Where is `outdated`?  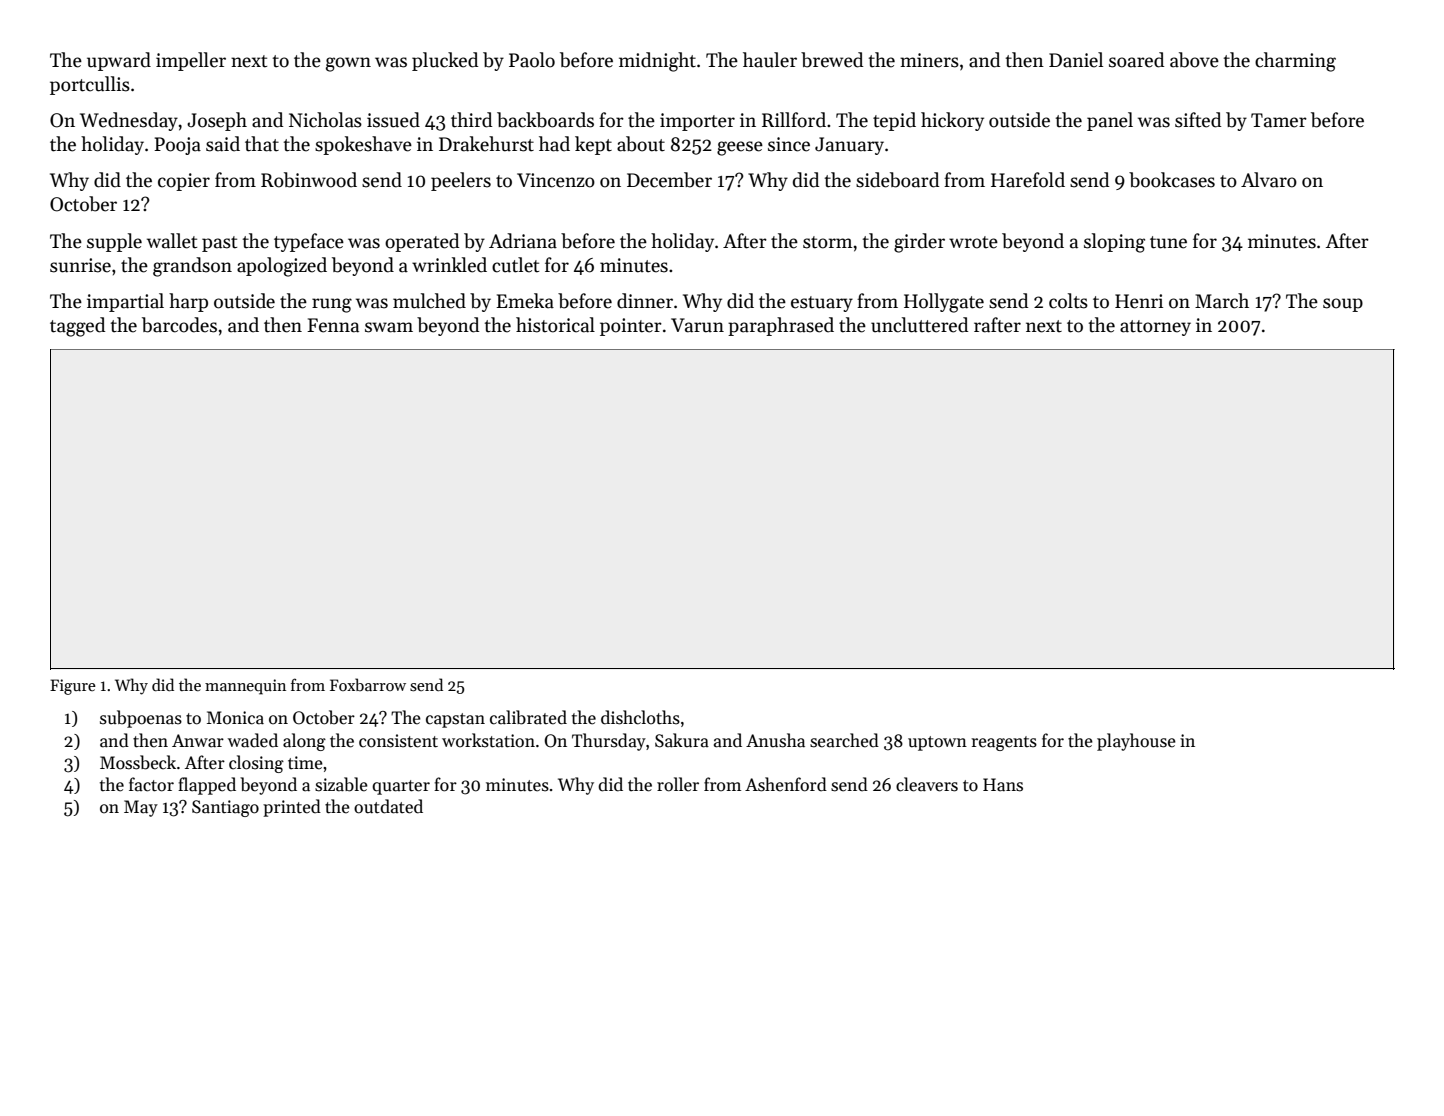 outdated is located at coordinates (388, 806).
